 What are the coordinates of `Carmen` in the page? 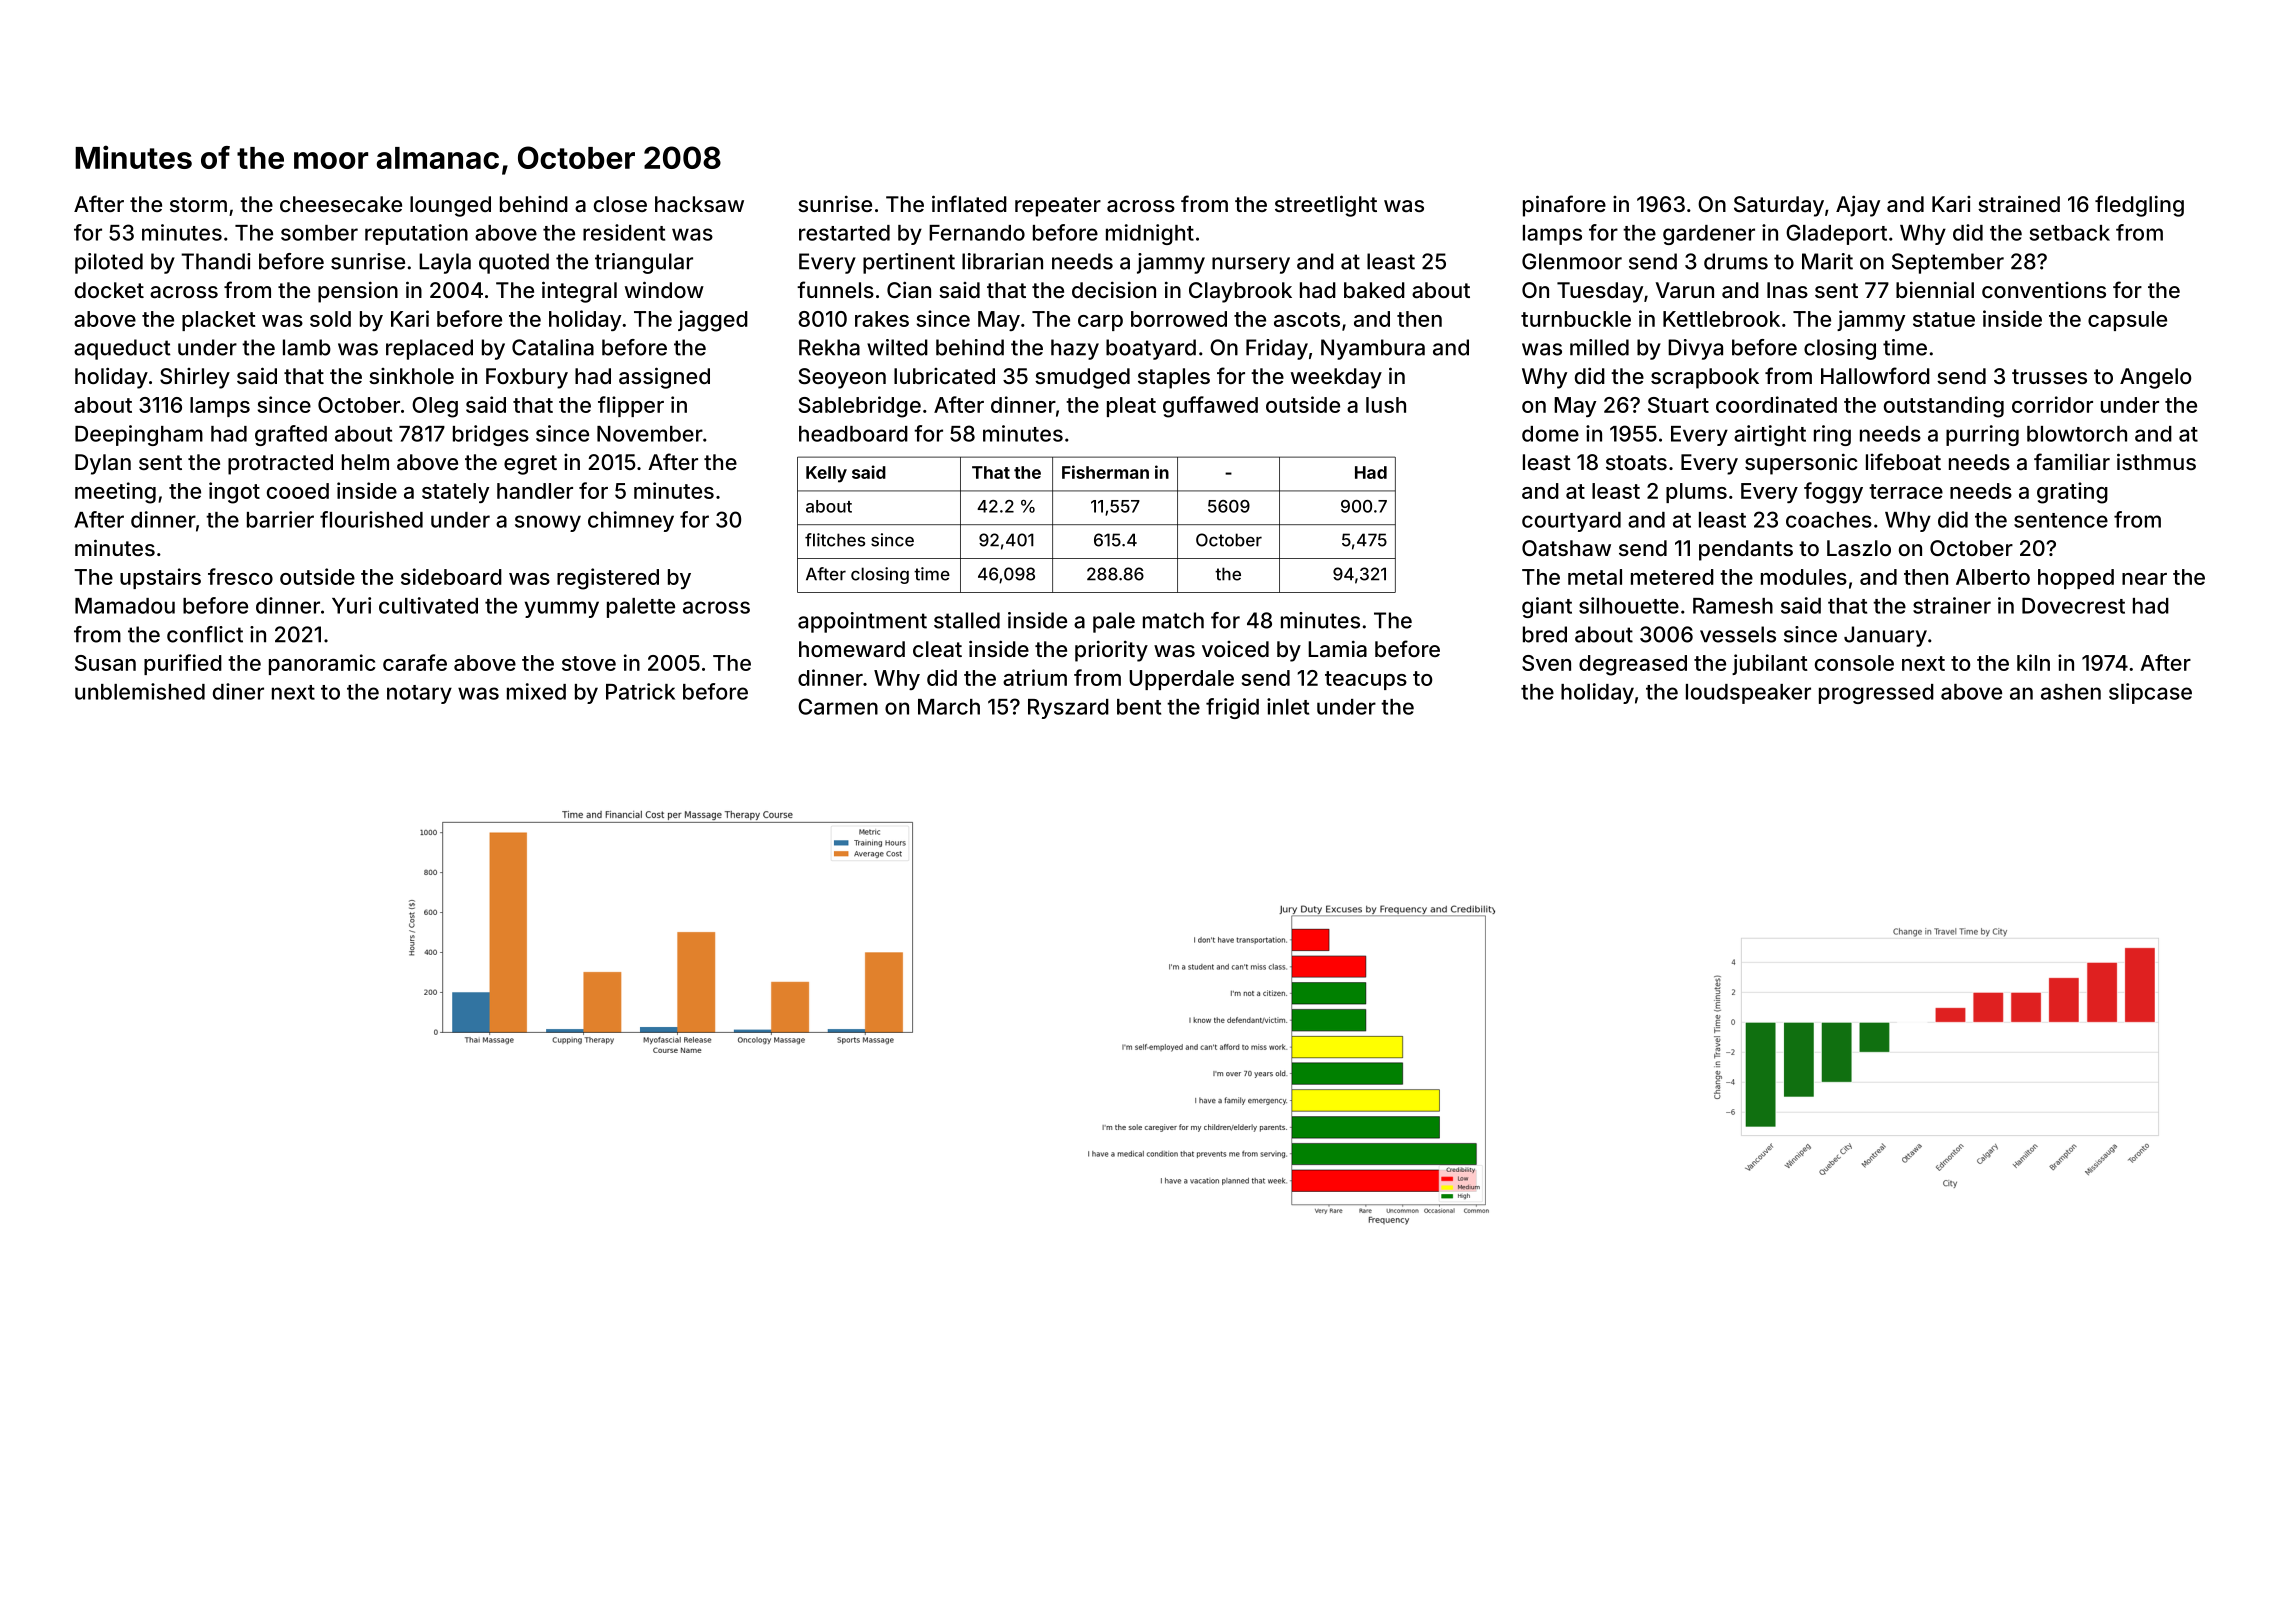 It's located at (838, 706).
